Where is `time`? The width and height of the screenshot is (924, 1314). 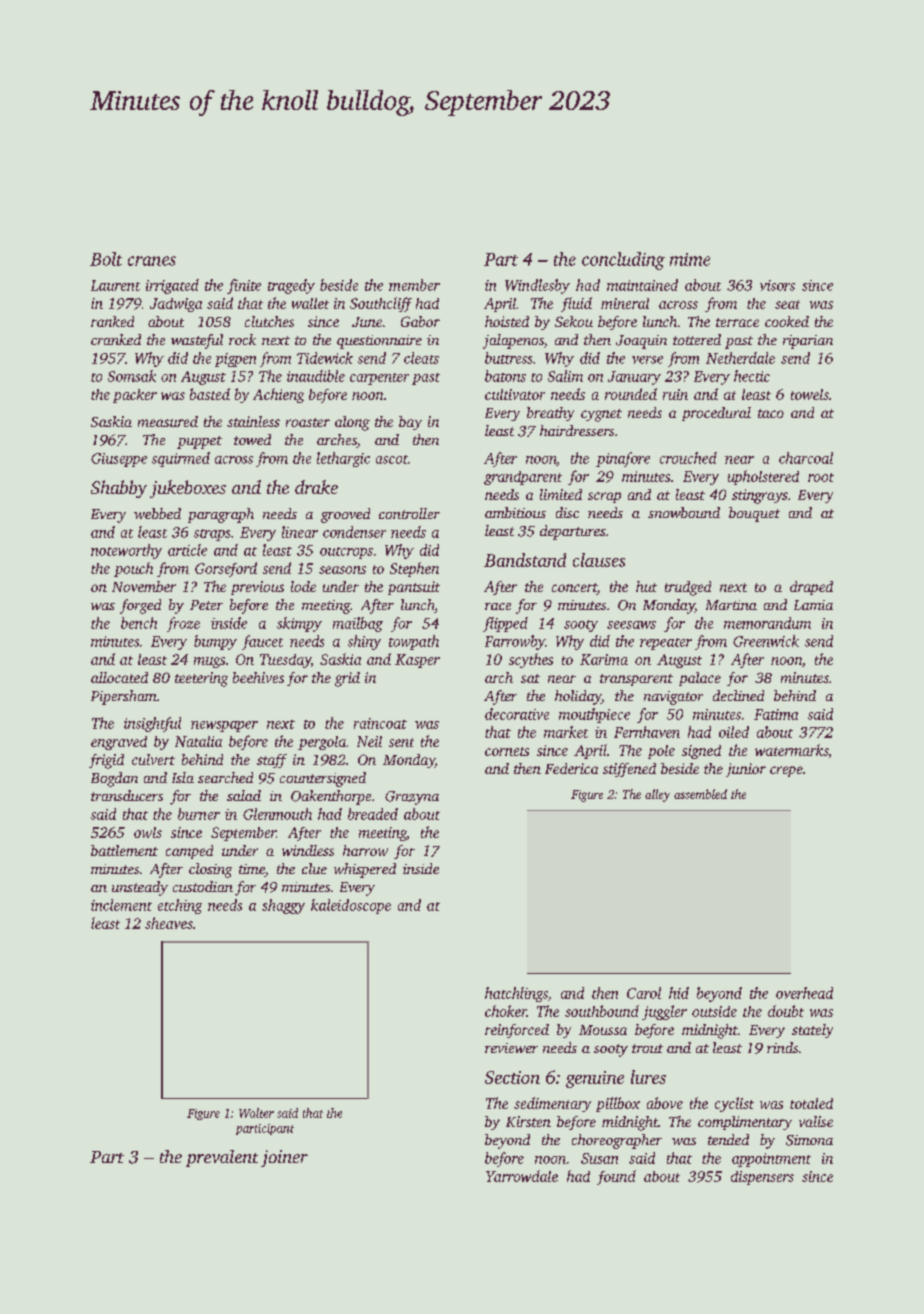 time is located at coordinates (252, 870).
